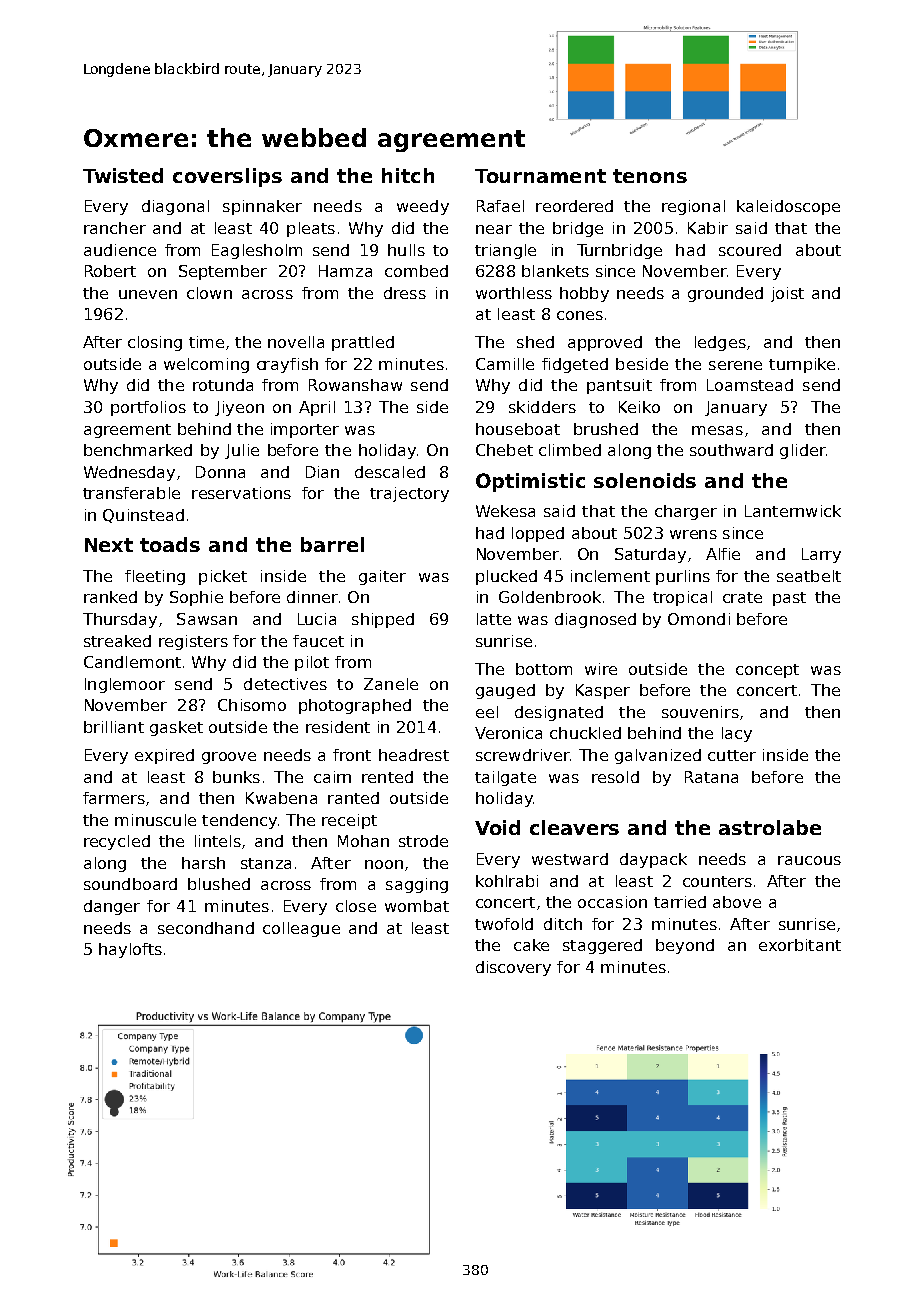 The image size is (924, 1314). Describe the element at coordinates (242, 451) in the screenshot. I see `Julie` at that location.
